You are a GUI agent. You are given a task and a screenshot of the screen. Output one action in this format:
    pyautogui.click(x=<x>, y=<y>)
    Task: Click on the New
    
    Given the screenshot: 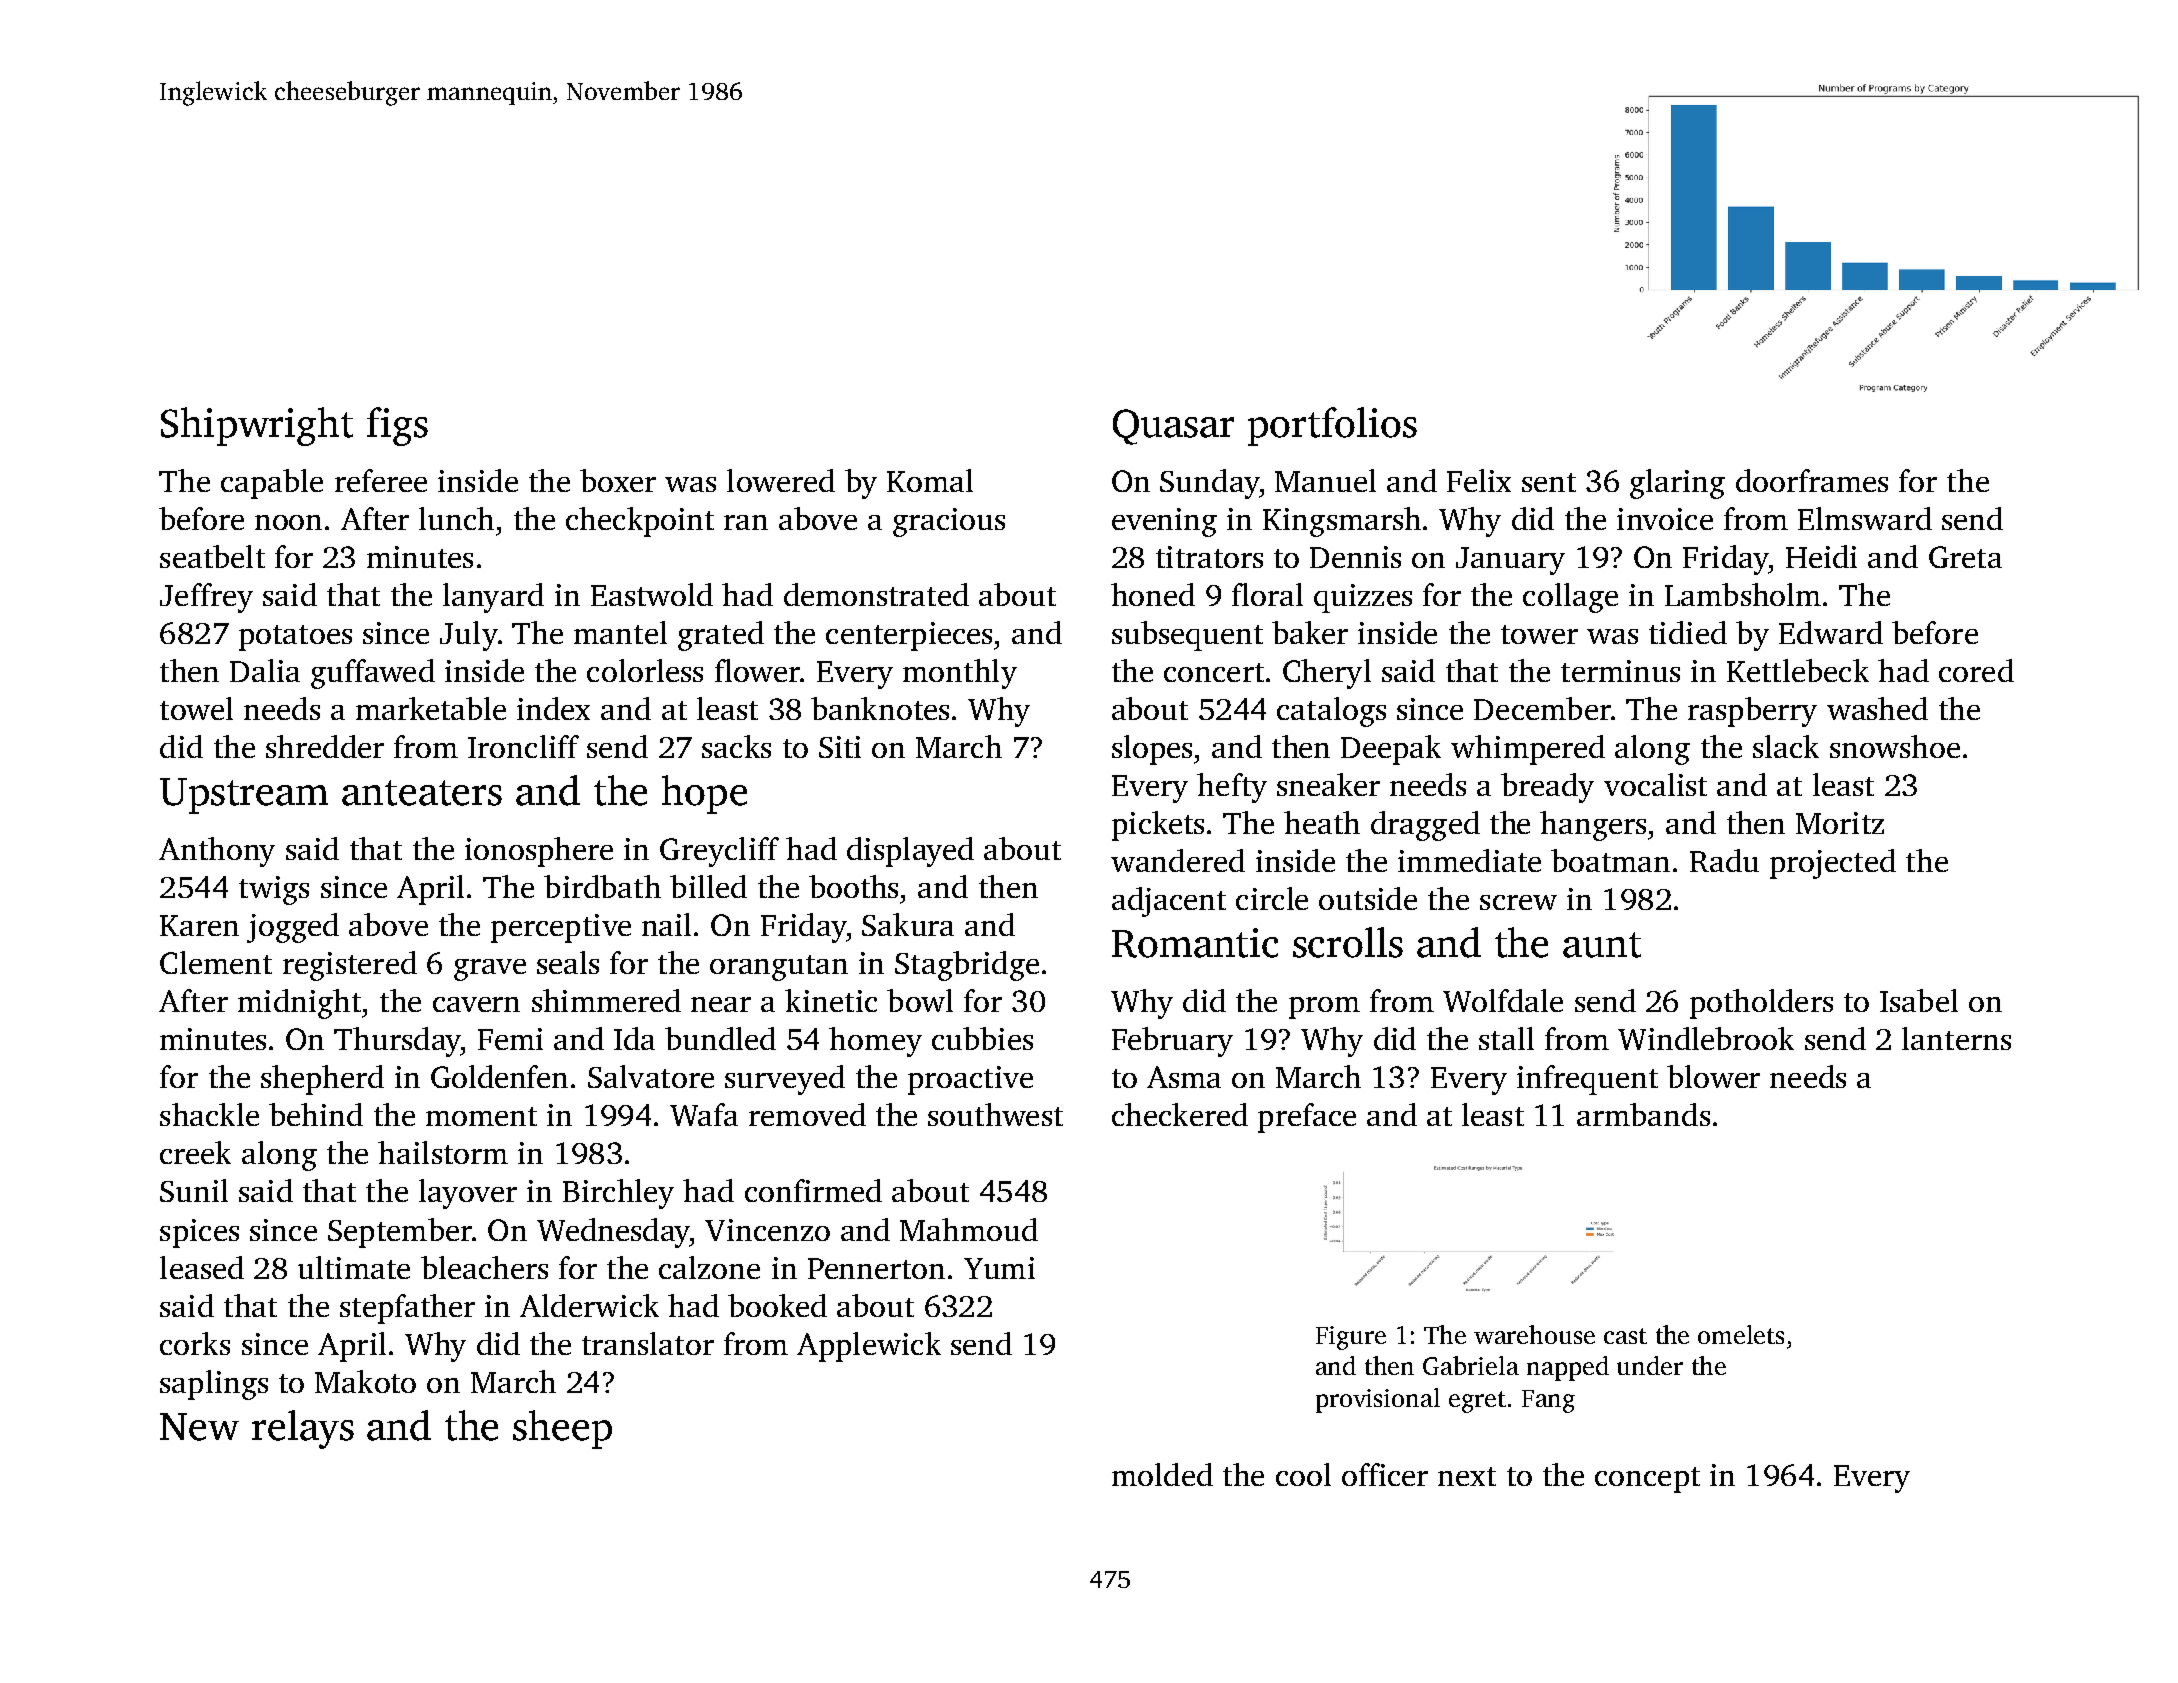 What is the action you would take?
    pyautogui.click(x=199, y=1427)
